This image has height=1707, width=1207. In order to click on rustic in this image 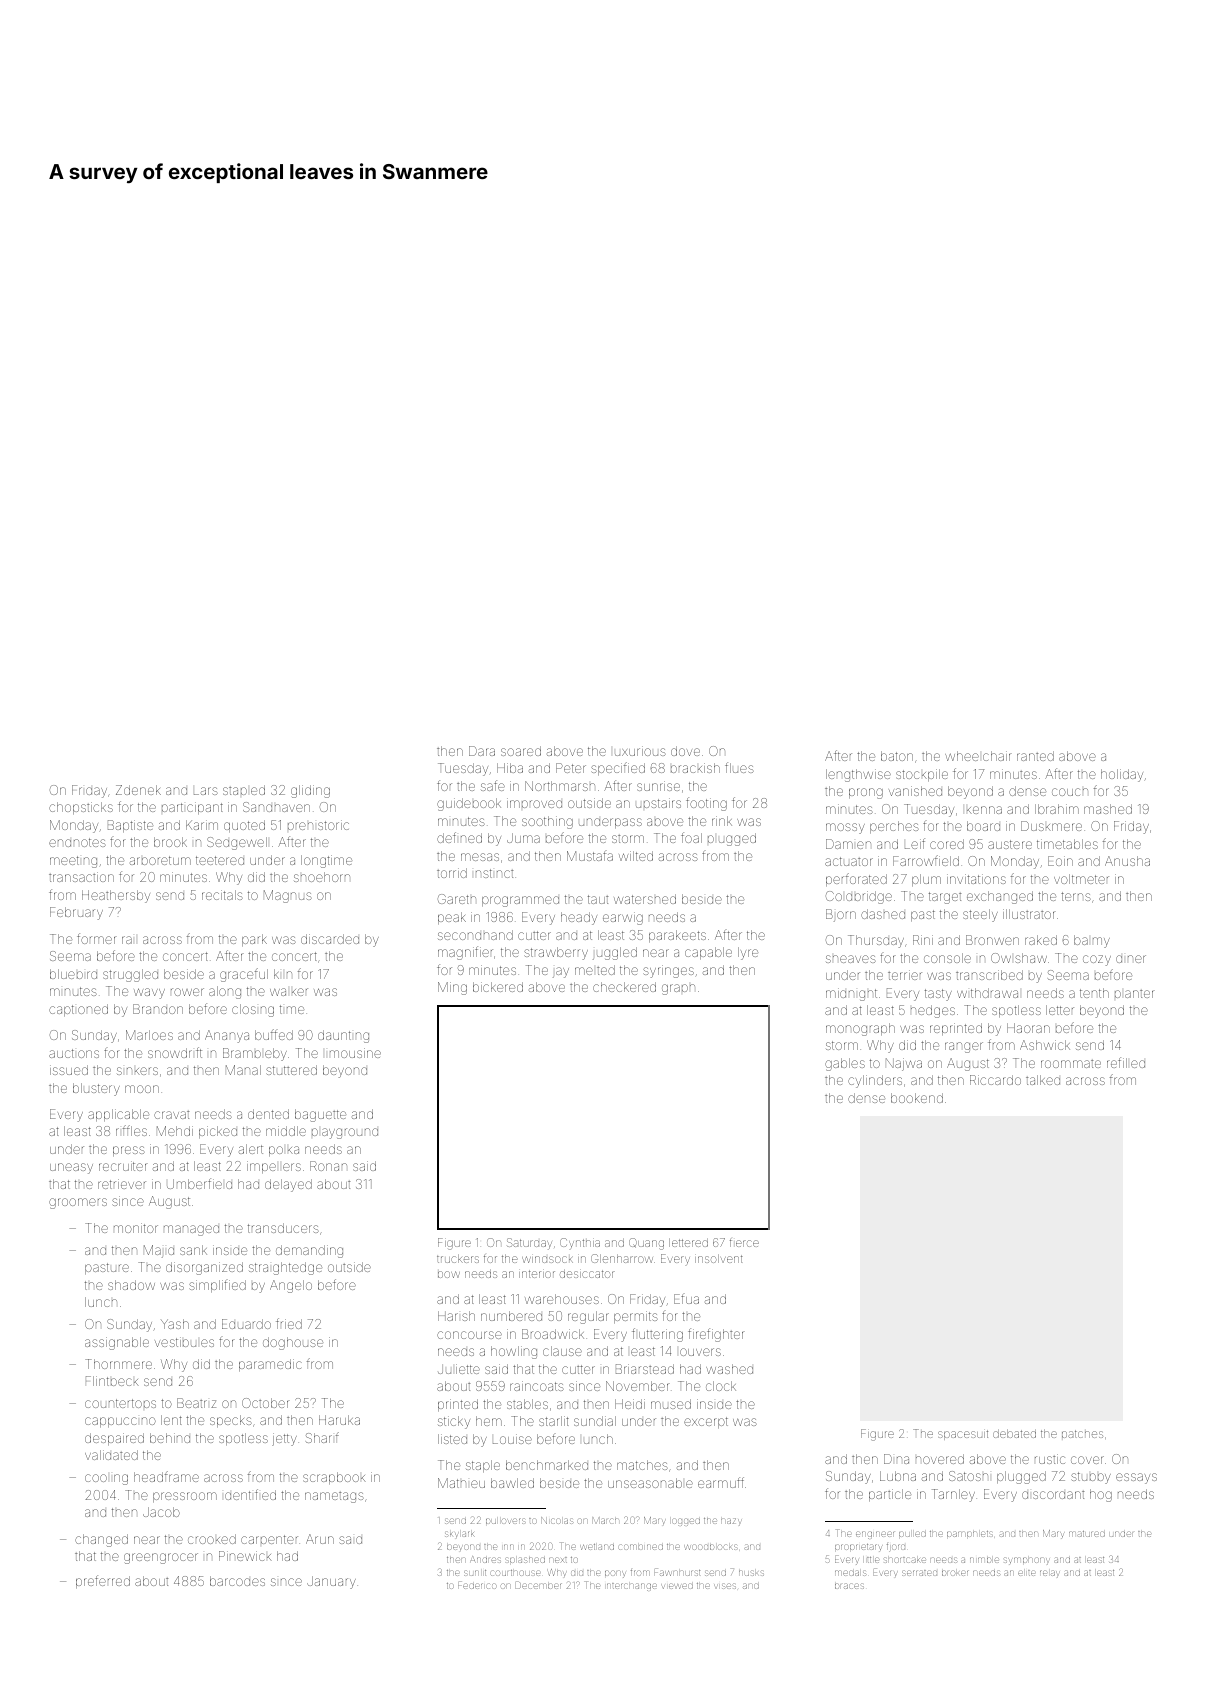, I will do `click(1050, 1459)`.
